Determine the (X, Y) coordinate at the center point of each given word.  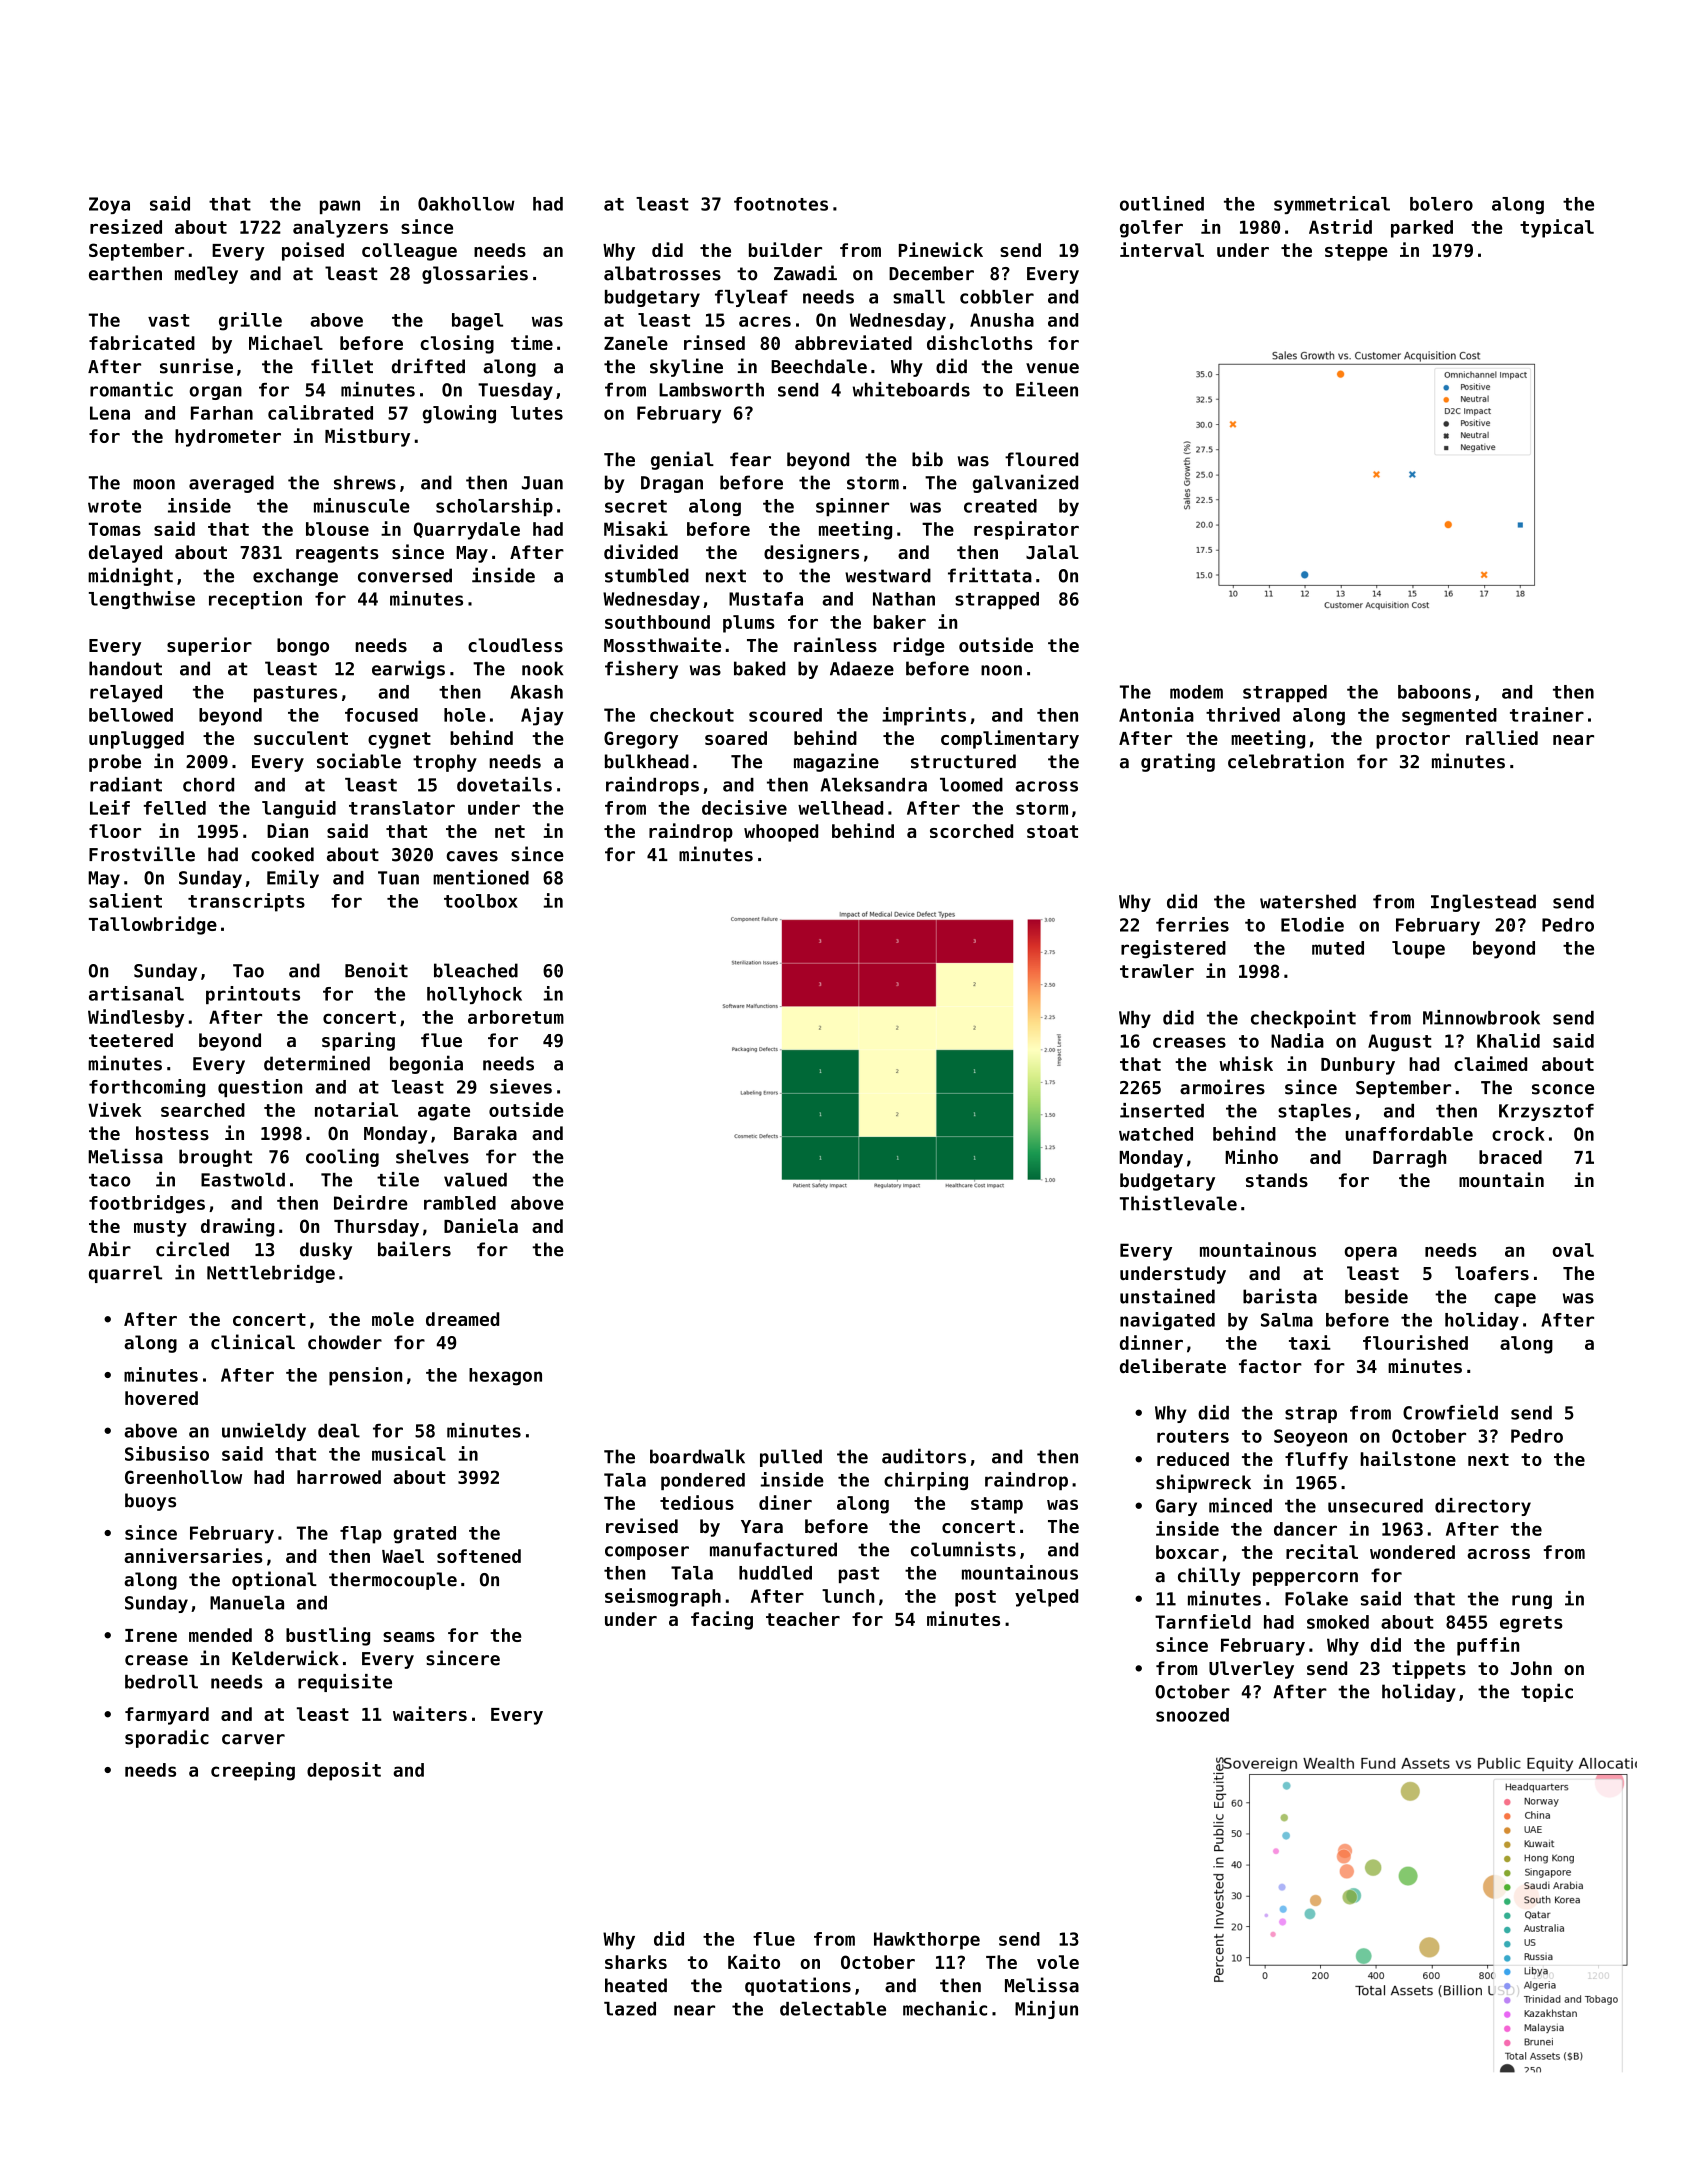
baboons (1434, 692)
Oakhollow (466, 204)
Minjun (1046, 2010)
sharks (636, 1962)
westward (888, 575)
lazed (630, 2009)
